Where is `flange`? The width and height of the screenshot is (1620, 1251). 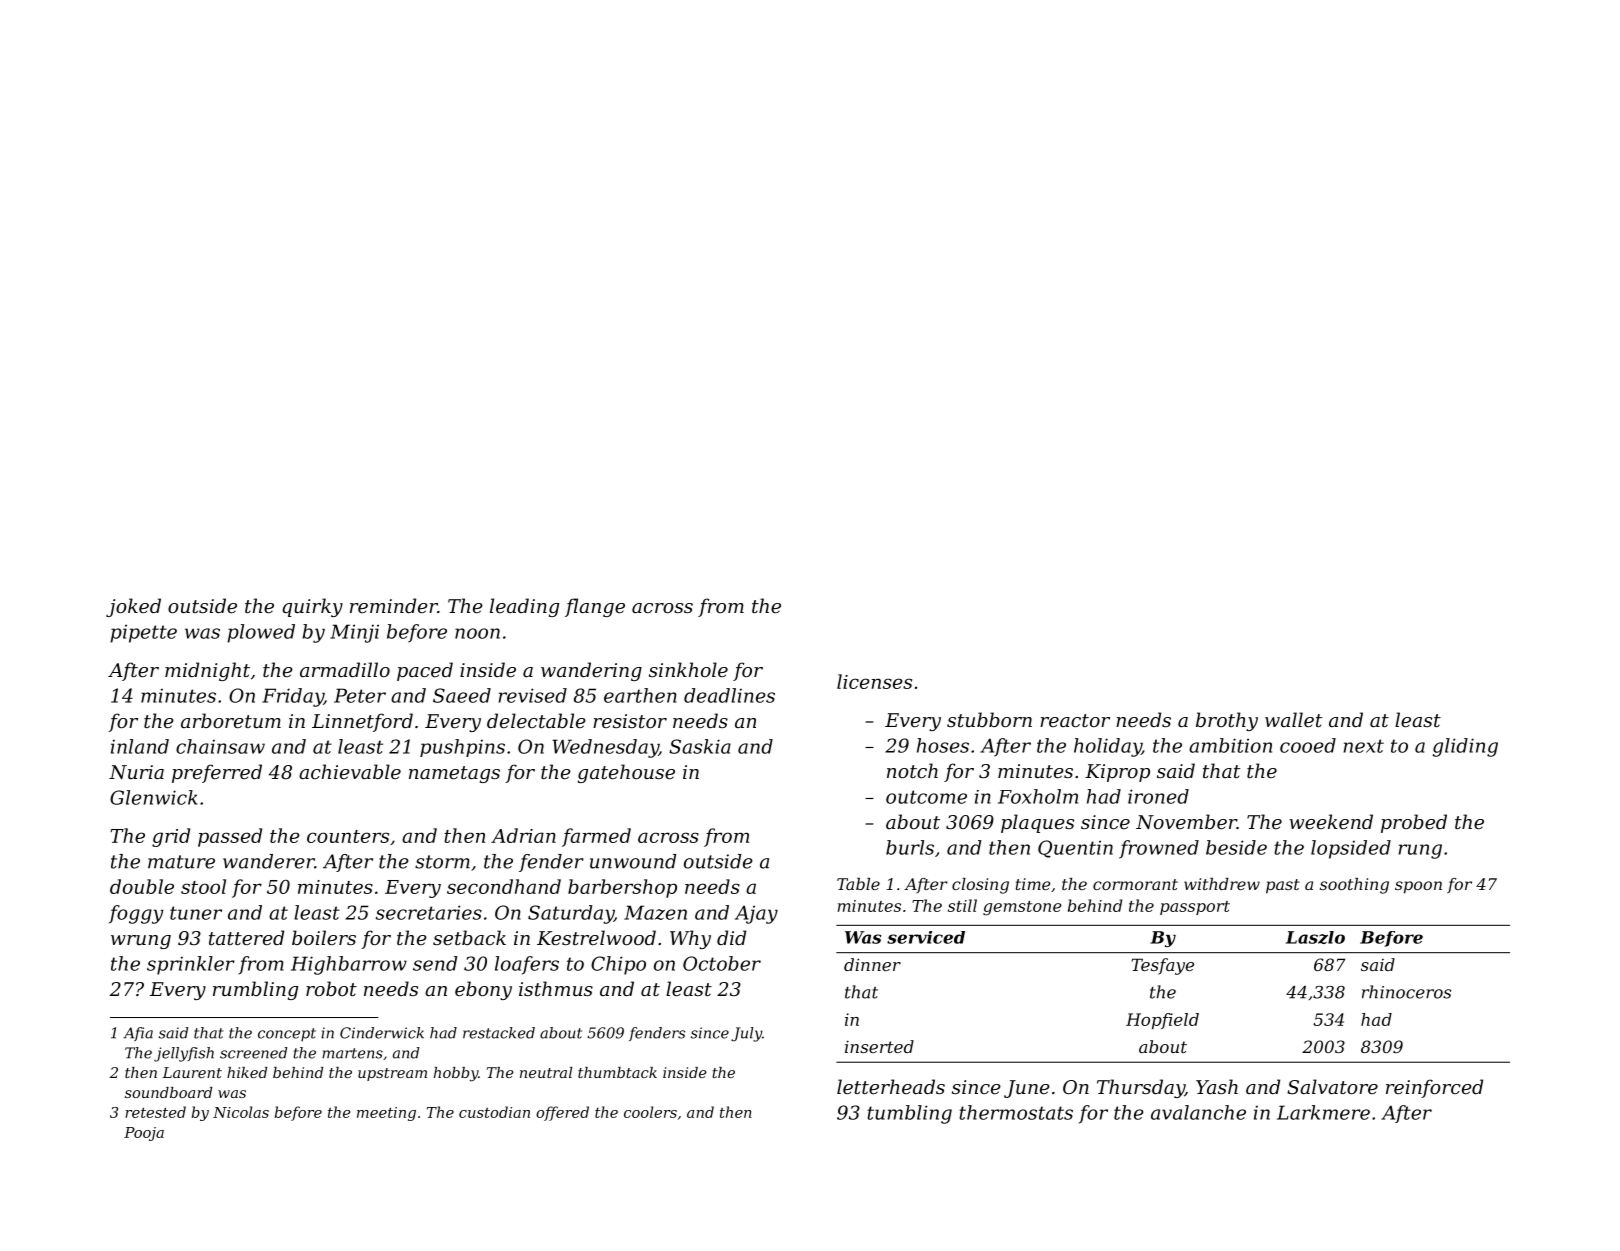
flange is located at coordinates (595, 607).
